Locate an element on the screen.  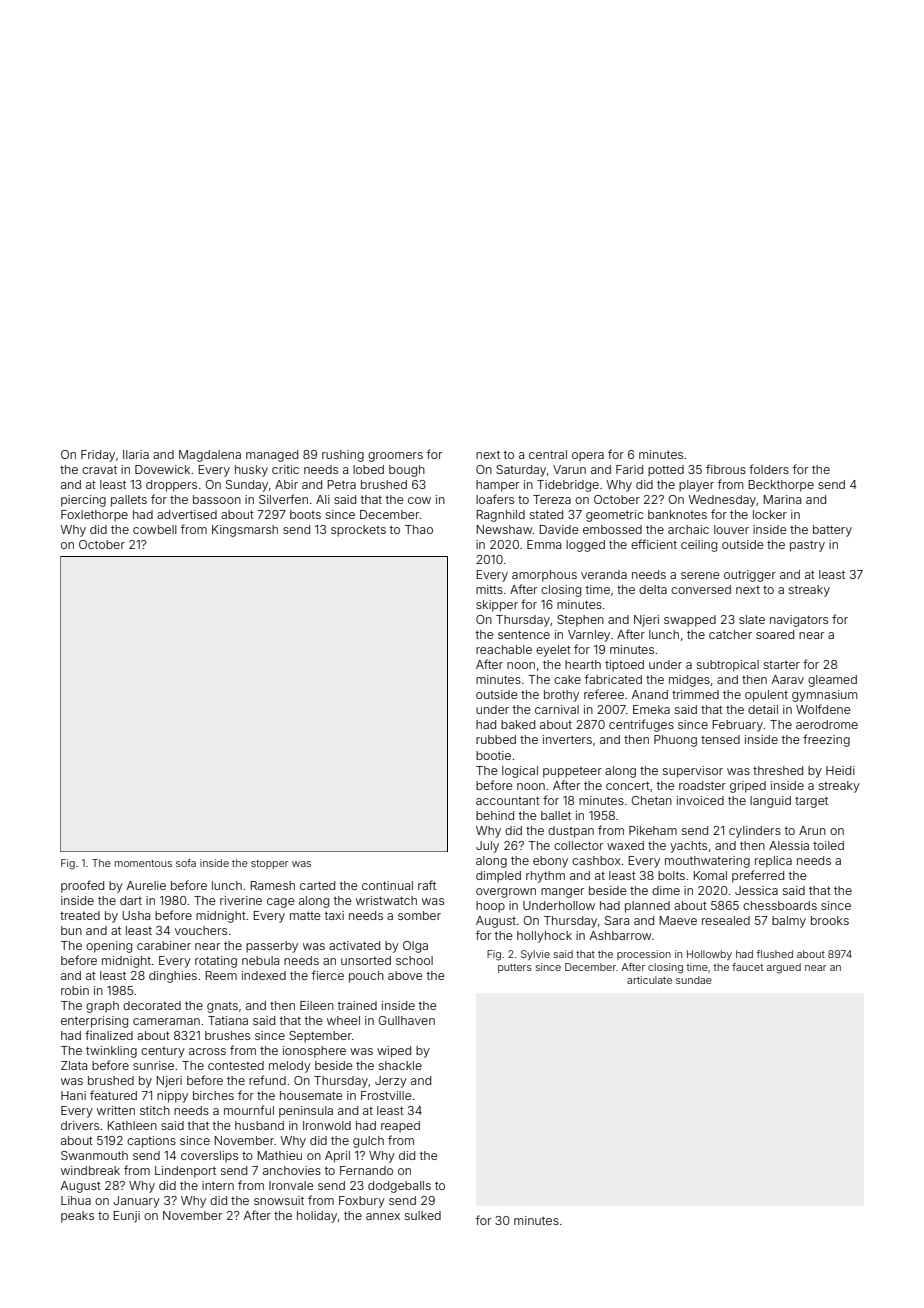
unsorted is located at coordinates (366, 960).
